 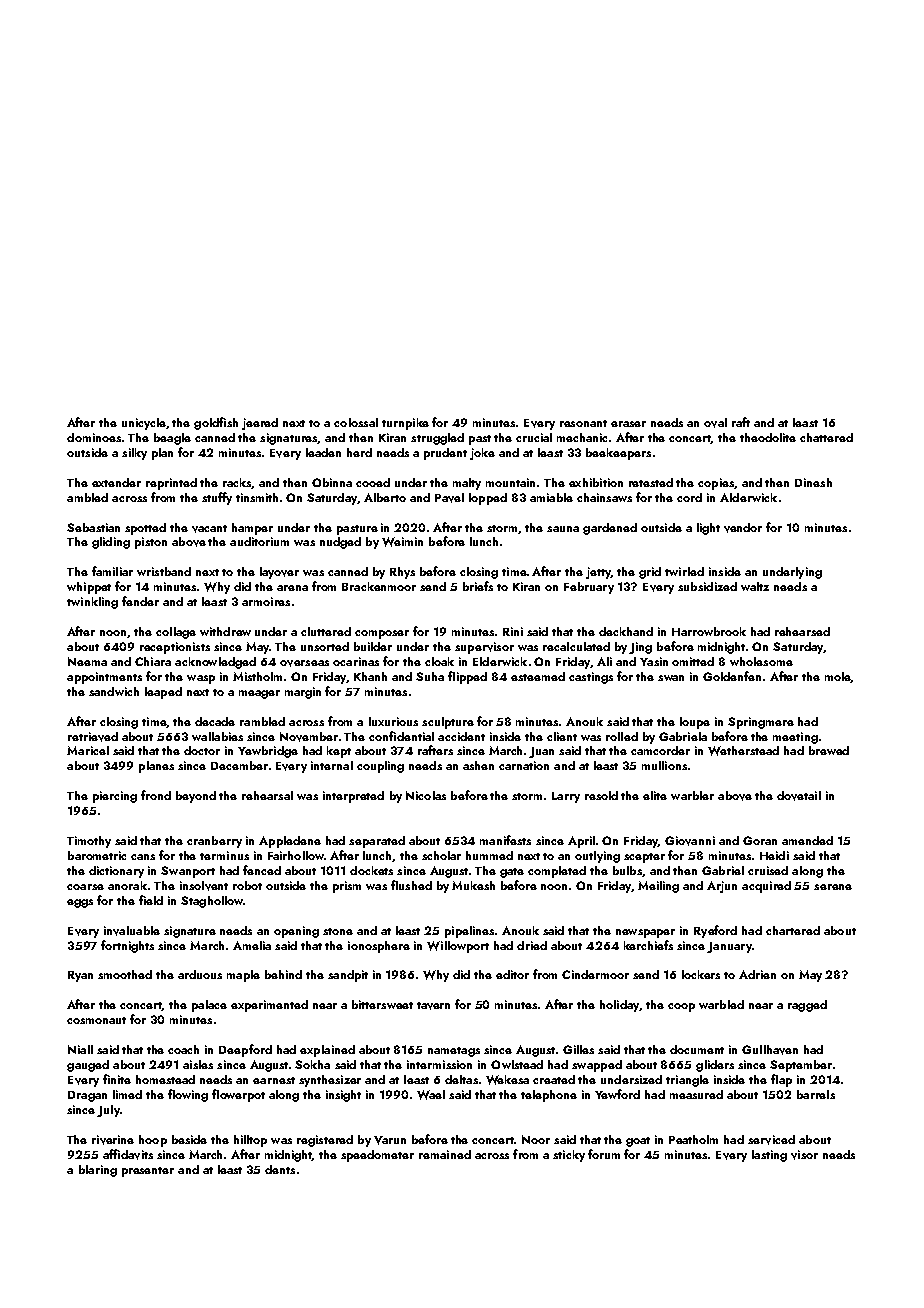 I want to click on jeered, so click(x=260, y=424).
